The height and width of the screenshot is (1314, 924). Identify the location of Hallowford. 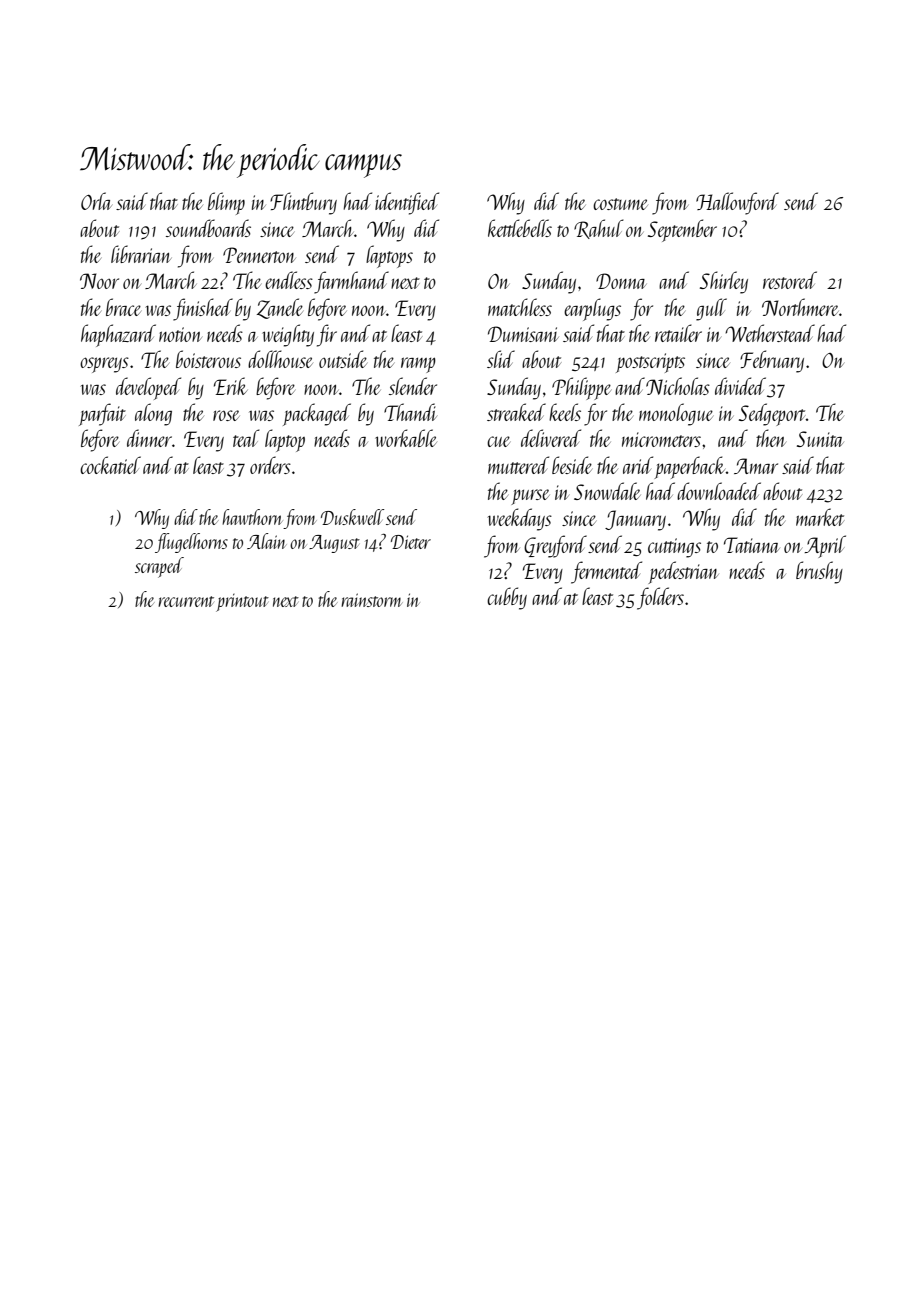
(737, 203).
